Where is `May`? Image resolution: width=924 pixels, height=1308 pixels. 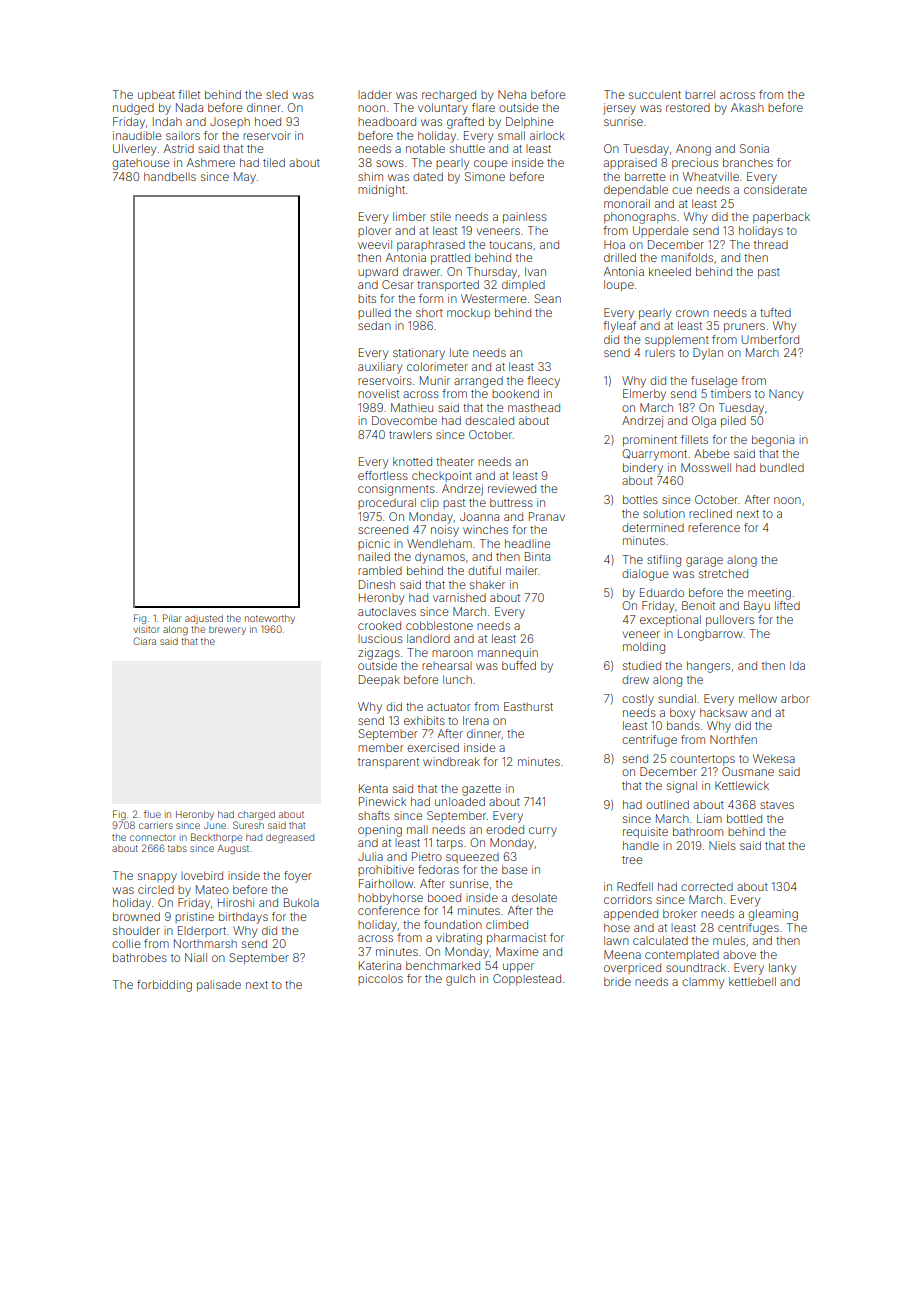 May is located at coordinates (245, 178).
